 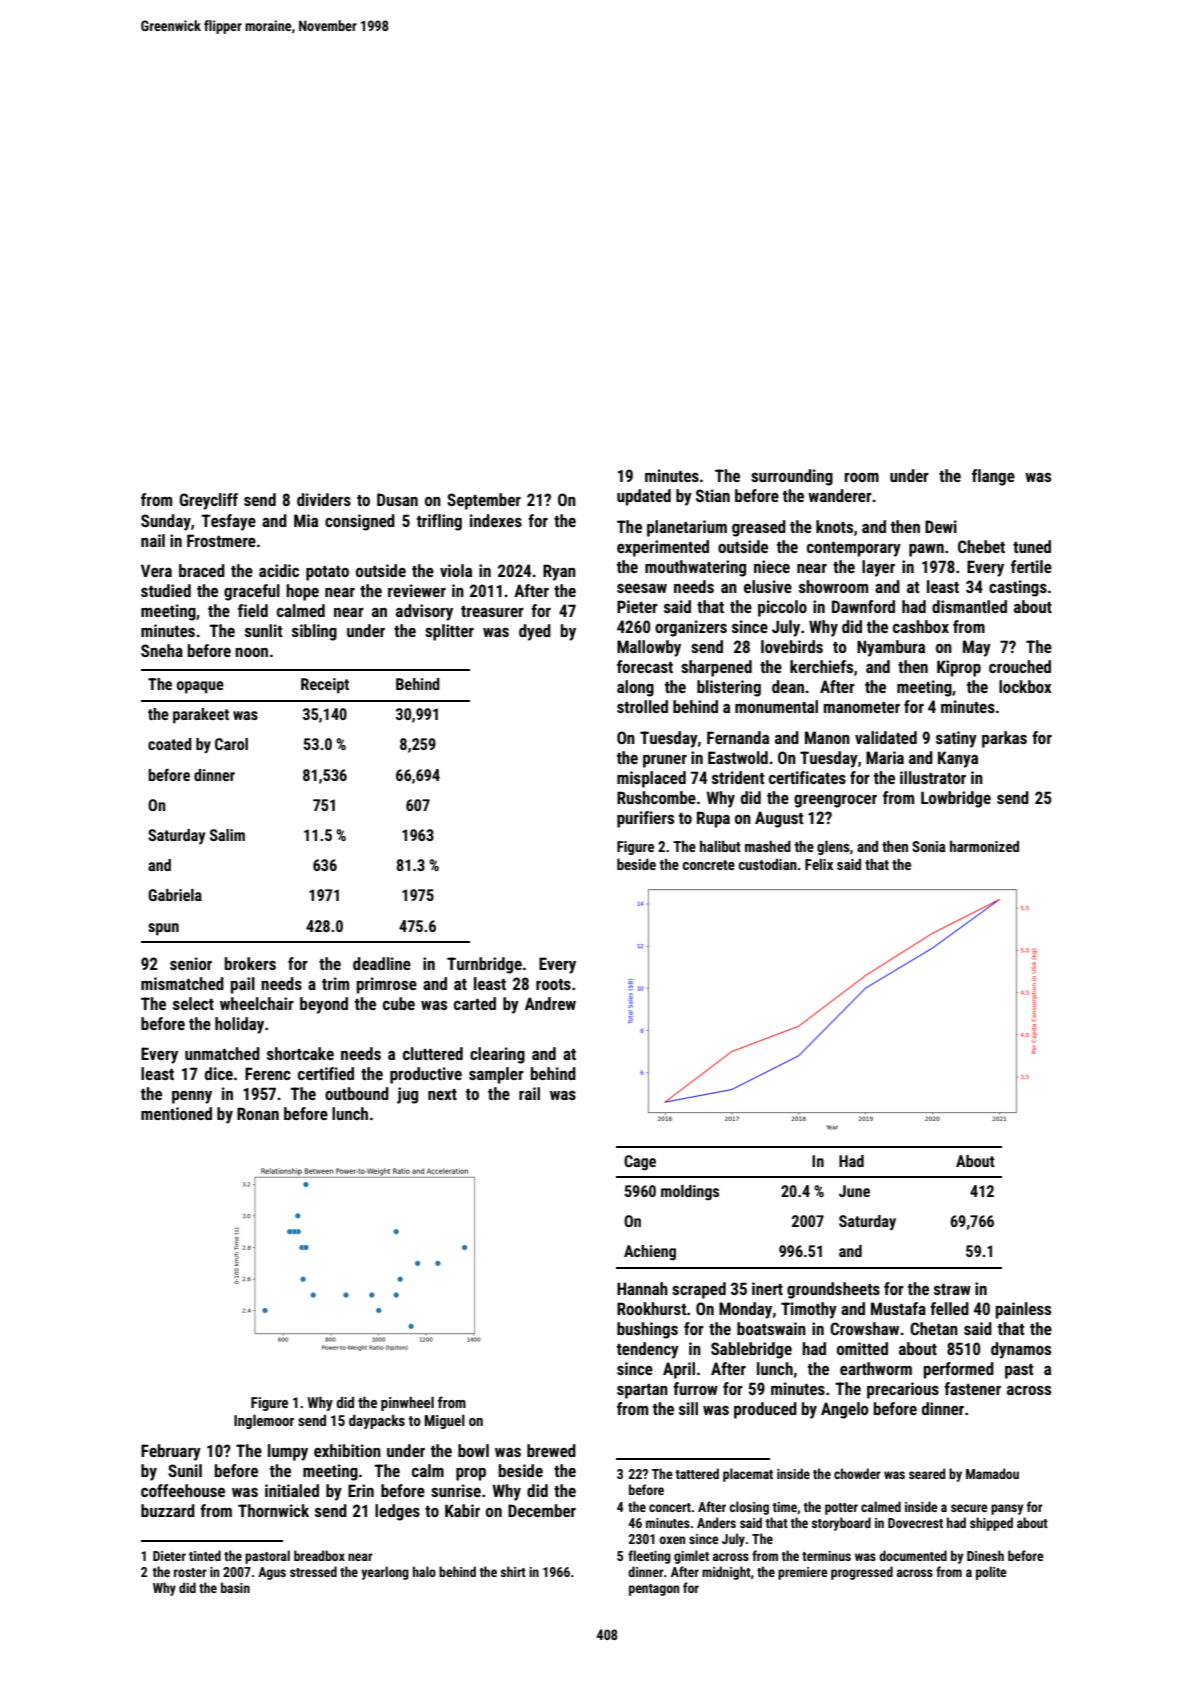 I want to click on brewed, so click(x=551, y=1450).
